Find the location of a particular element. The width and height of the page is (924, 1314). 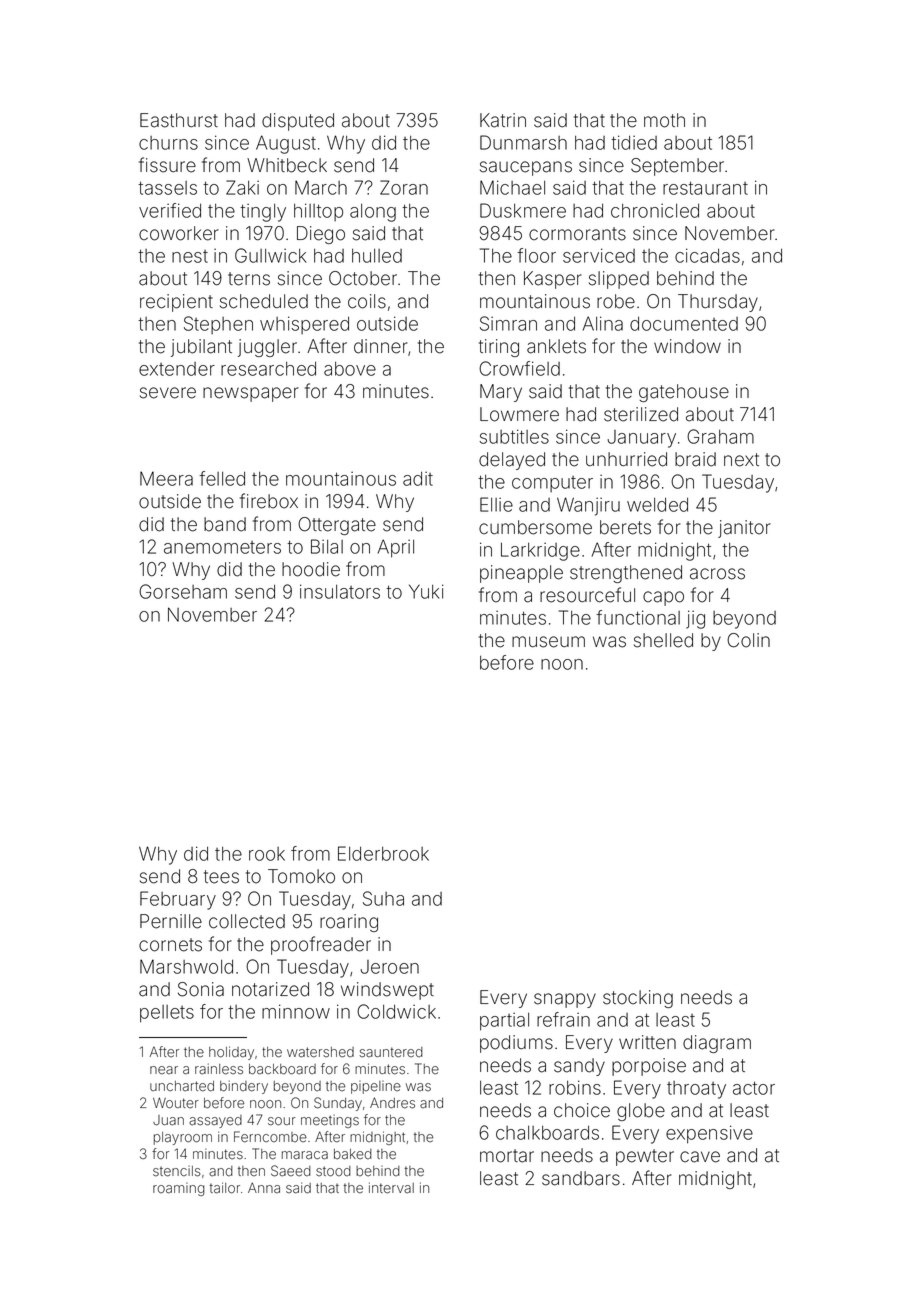

diagram is located at coordinates (717, 1044).
